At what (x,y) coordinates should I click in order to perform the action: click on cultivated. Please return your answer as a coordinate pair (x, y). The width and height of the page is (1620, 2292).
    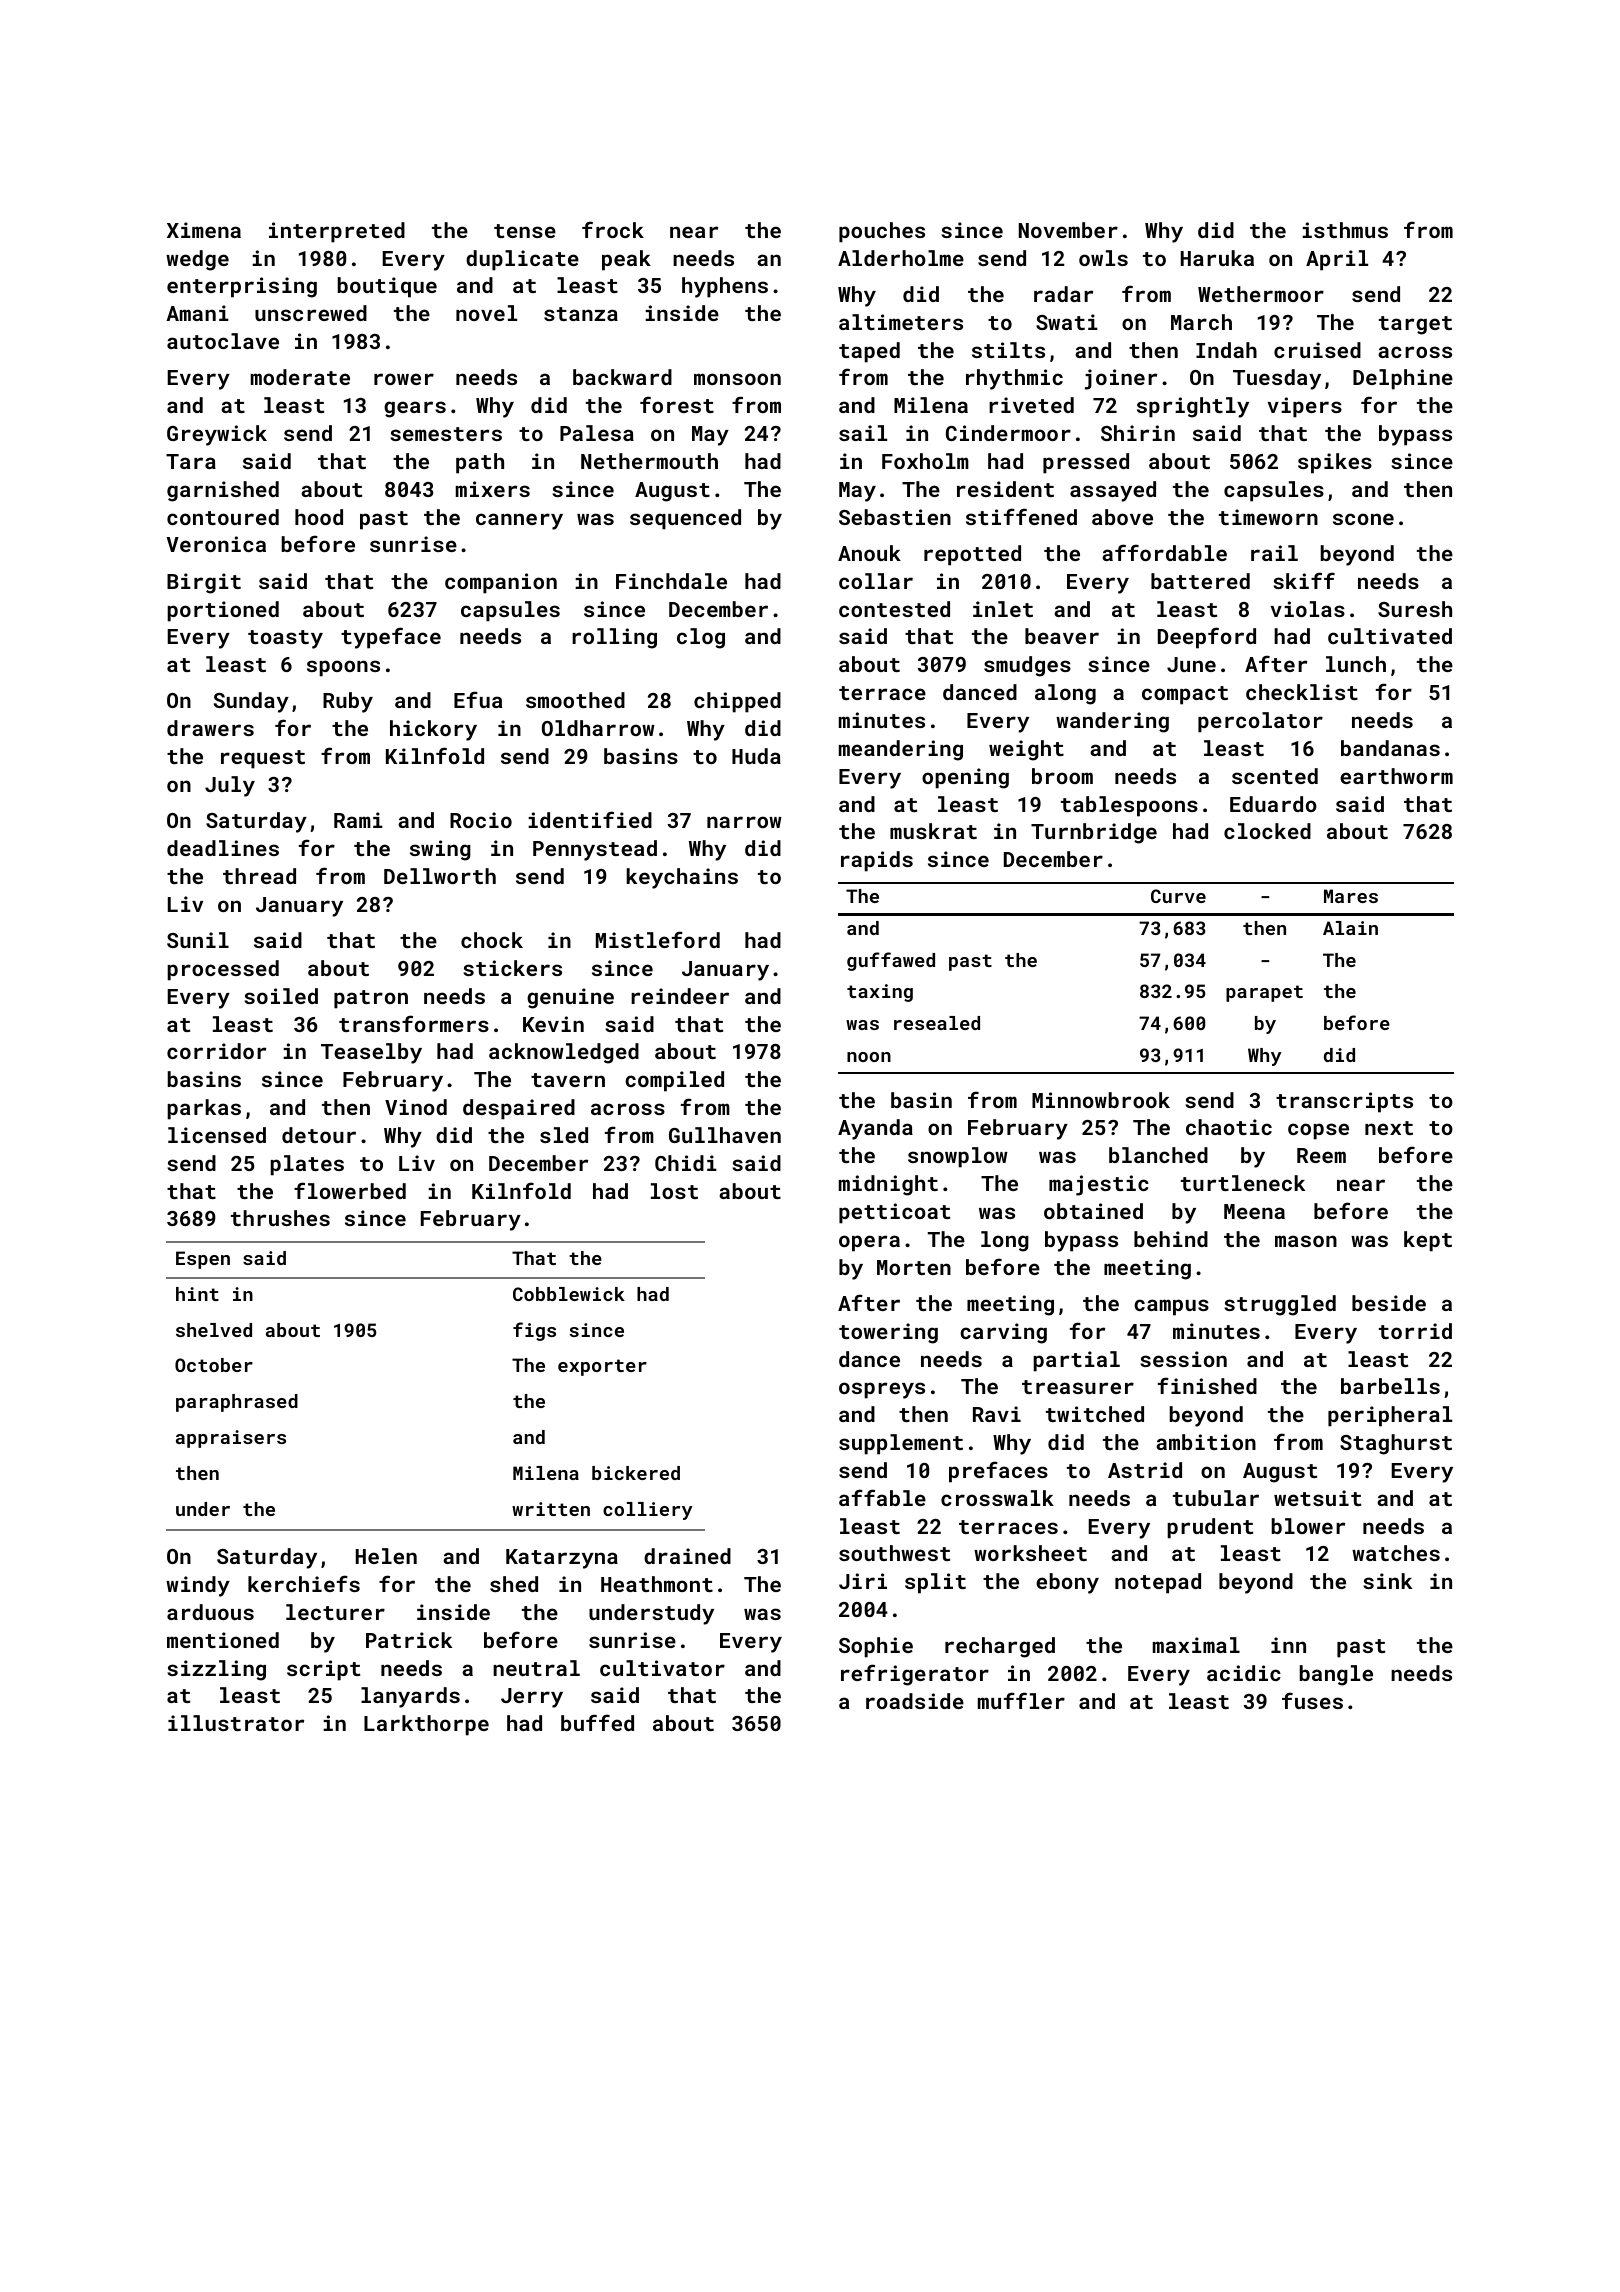
    Looking at the image, I should click on (1390, 636).
